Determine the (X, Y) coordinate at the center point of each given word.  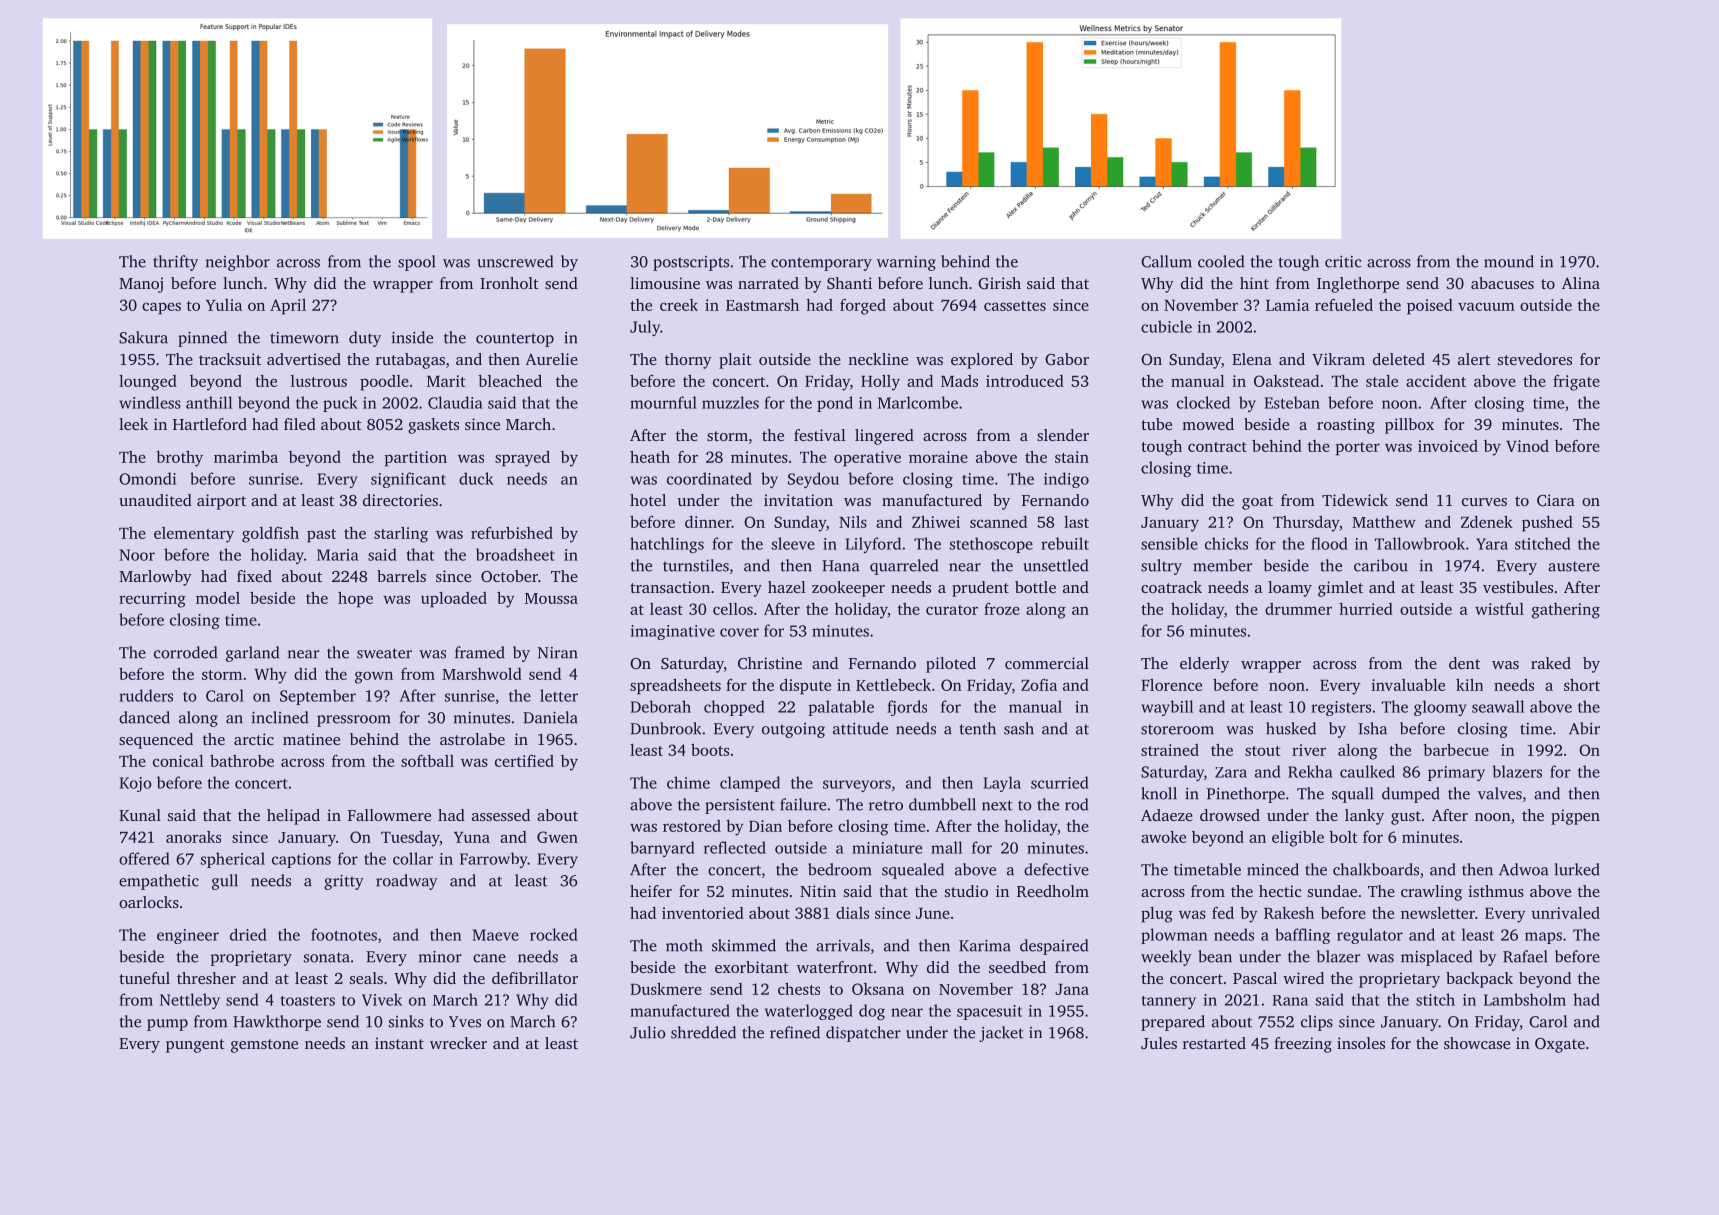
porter (1358, 449)
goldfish (270, 534)
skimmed (744, 945)
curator (952, 610)
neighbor (238, 263)
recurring (152, 600)
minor (440, 956)
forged (863, 307)
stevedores (1535, 359)
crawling (1431, 893)
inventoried (703, 913)
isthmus (1496, 891)
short (1582, 684)
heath (650, 456)
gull (225, 882)
